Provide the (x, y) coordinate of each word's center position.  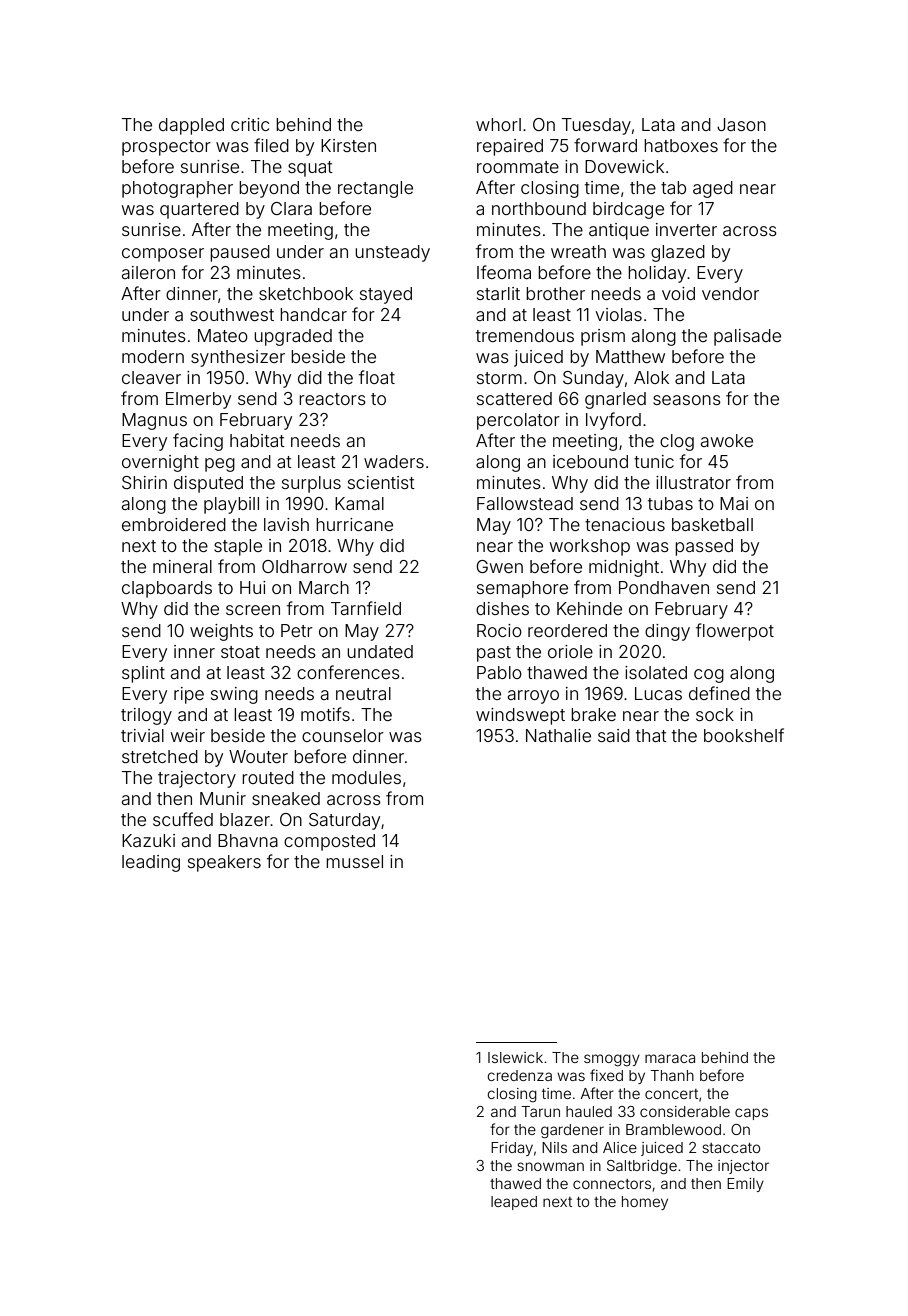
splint (143, 674)
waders (394, 461)
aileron (148, 272)
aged (713, 189)
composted (329, 842)
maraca (670, 1058)
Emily (745, 1185)
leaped (514, 1203)
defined (719, 693)
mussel (354, 861)
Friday (512, 1149)
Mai (734, 503)
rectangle (375, 189)
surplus (311, 484)
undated (380, 651)
